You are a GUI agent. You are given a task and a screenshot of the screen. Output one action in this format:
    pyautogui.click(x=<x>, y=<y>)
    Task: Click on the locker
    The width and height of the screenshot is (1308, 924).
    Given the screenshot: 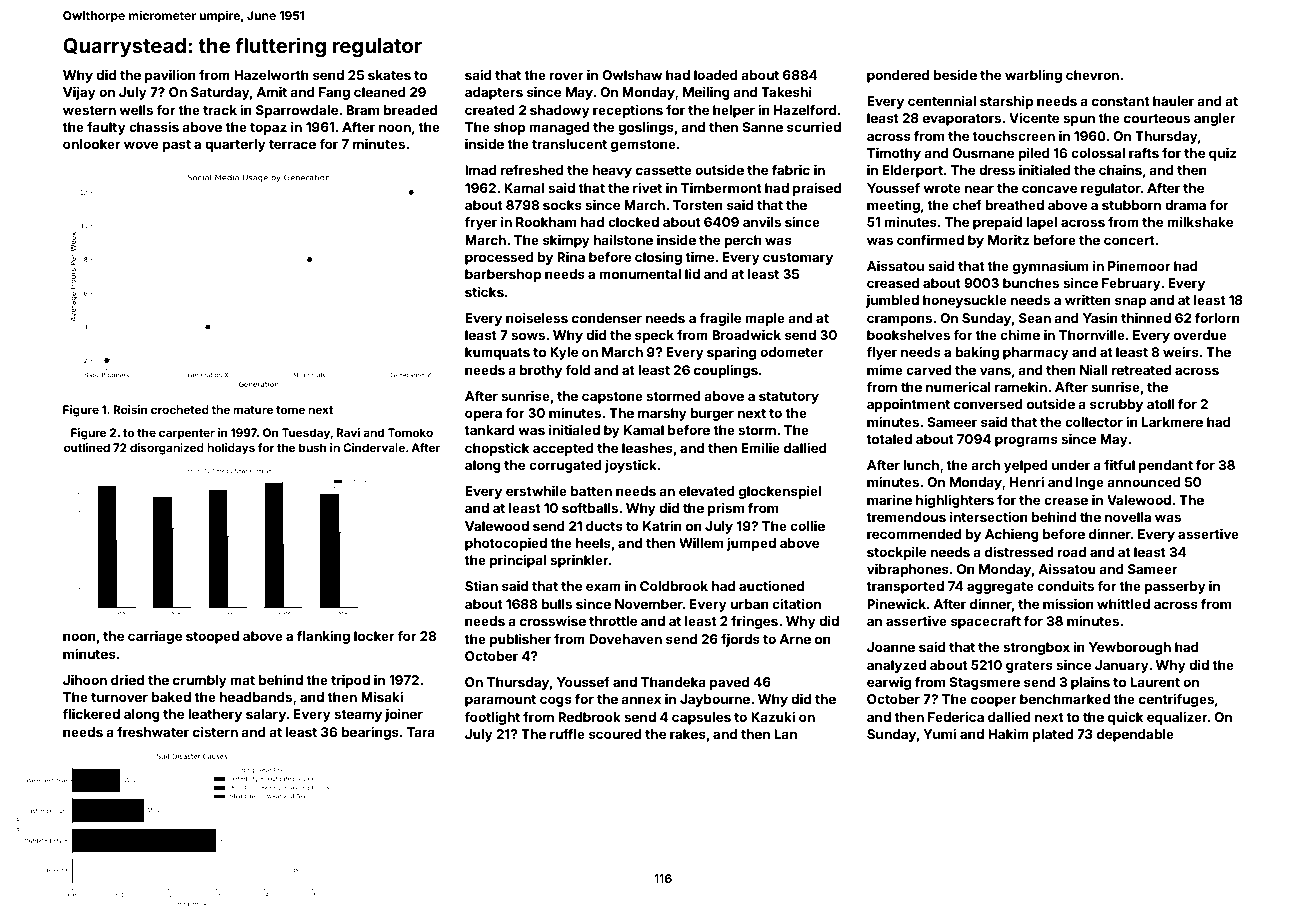 What is the action you would take?
    pyautogui.click(x=374, y=636)
